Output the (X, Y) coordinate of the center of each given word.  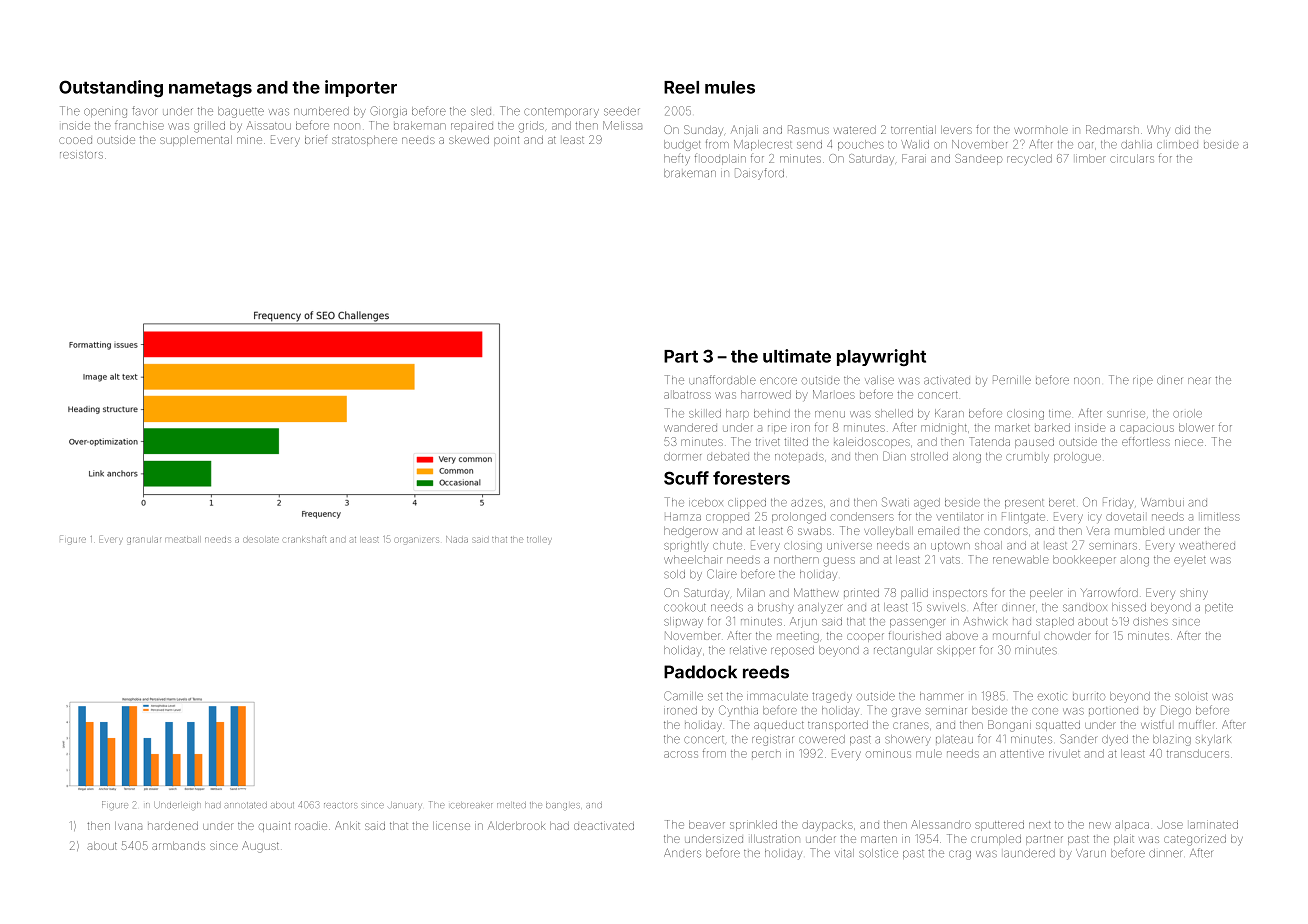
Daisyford (759, 174)
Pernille (1012, 380)
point (506, 141)
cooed (75, 140)
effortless (1146, 441)
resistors (81, 155)
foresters (751, 478)
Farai (914, 158)
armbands (178, 846)
